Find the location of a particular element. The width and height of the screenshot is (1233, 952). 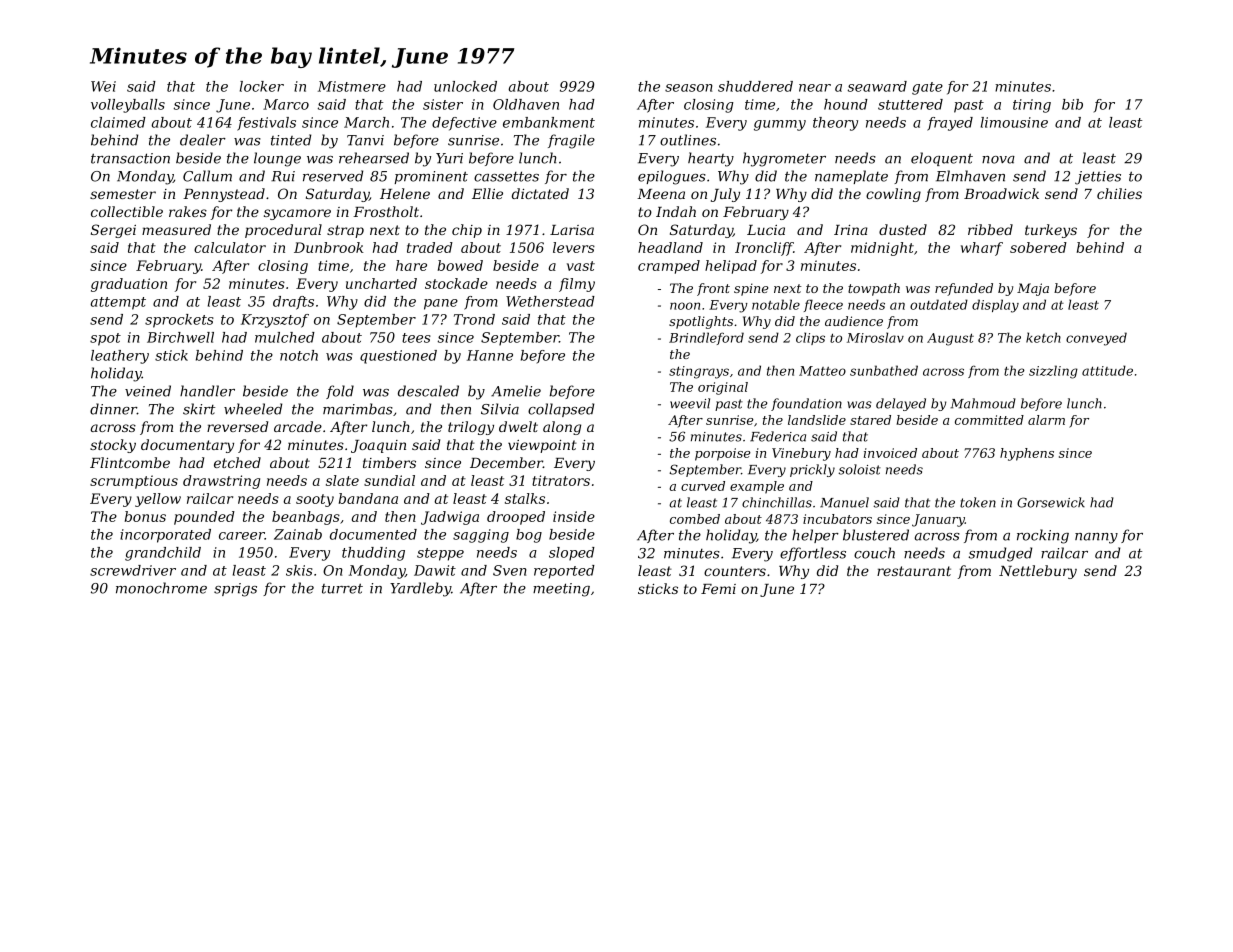

Maja is located at coordinates (1033, 289).
